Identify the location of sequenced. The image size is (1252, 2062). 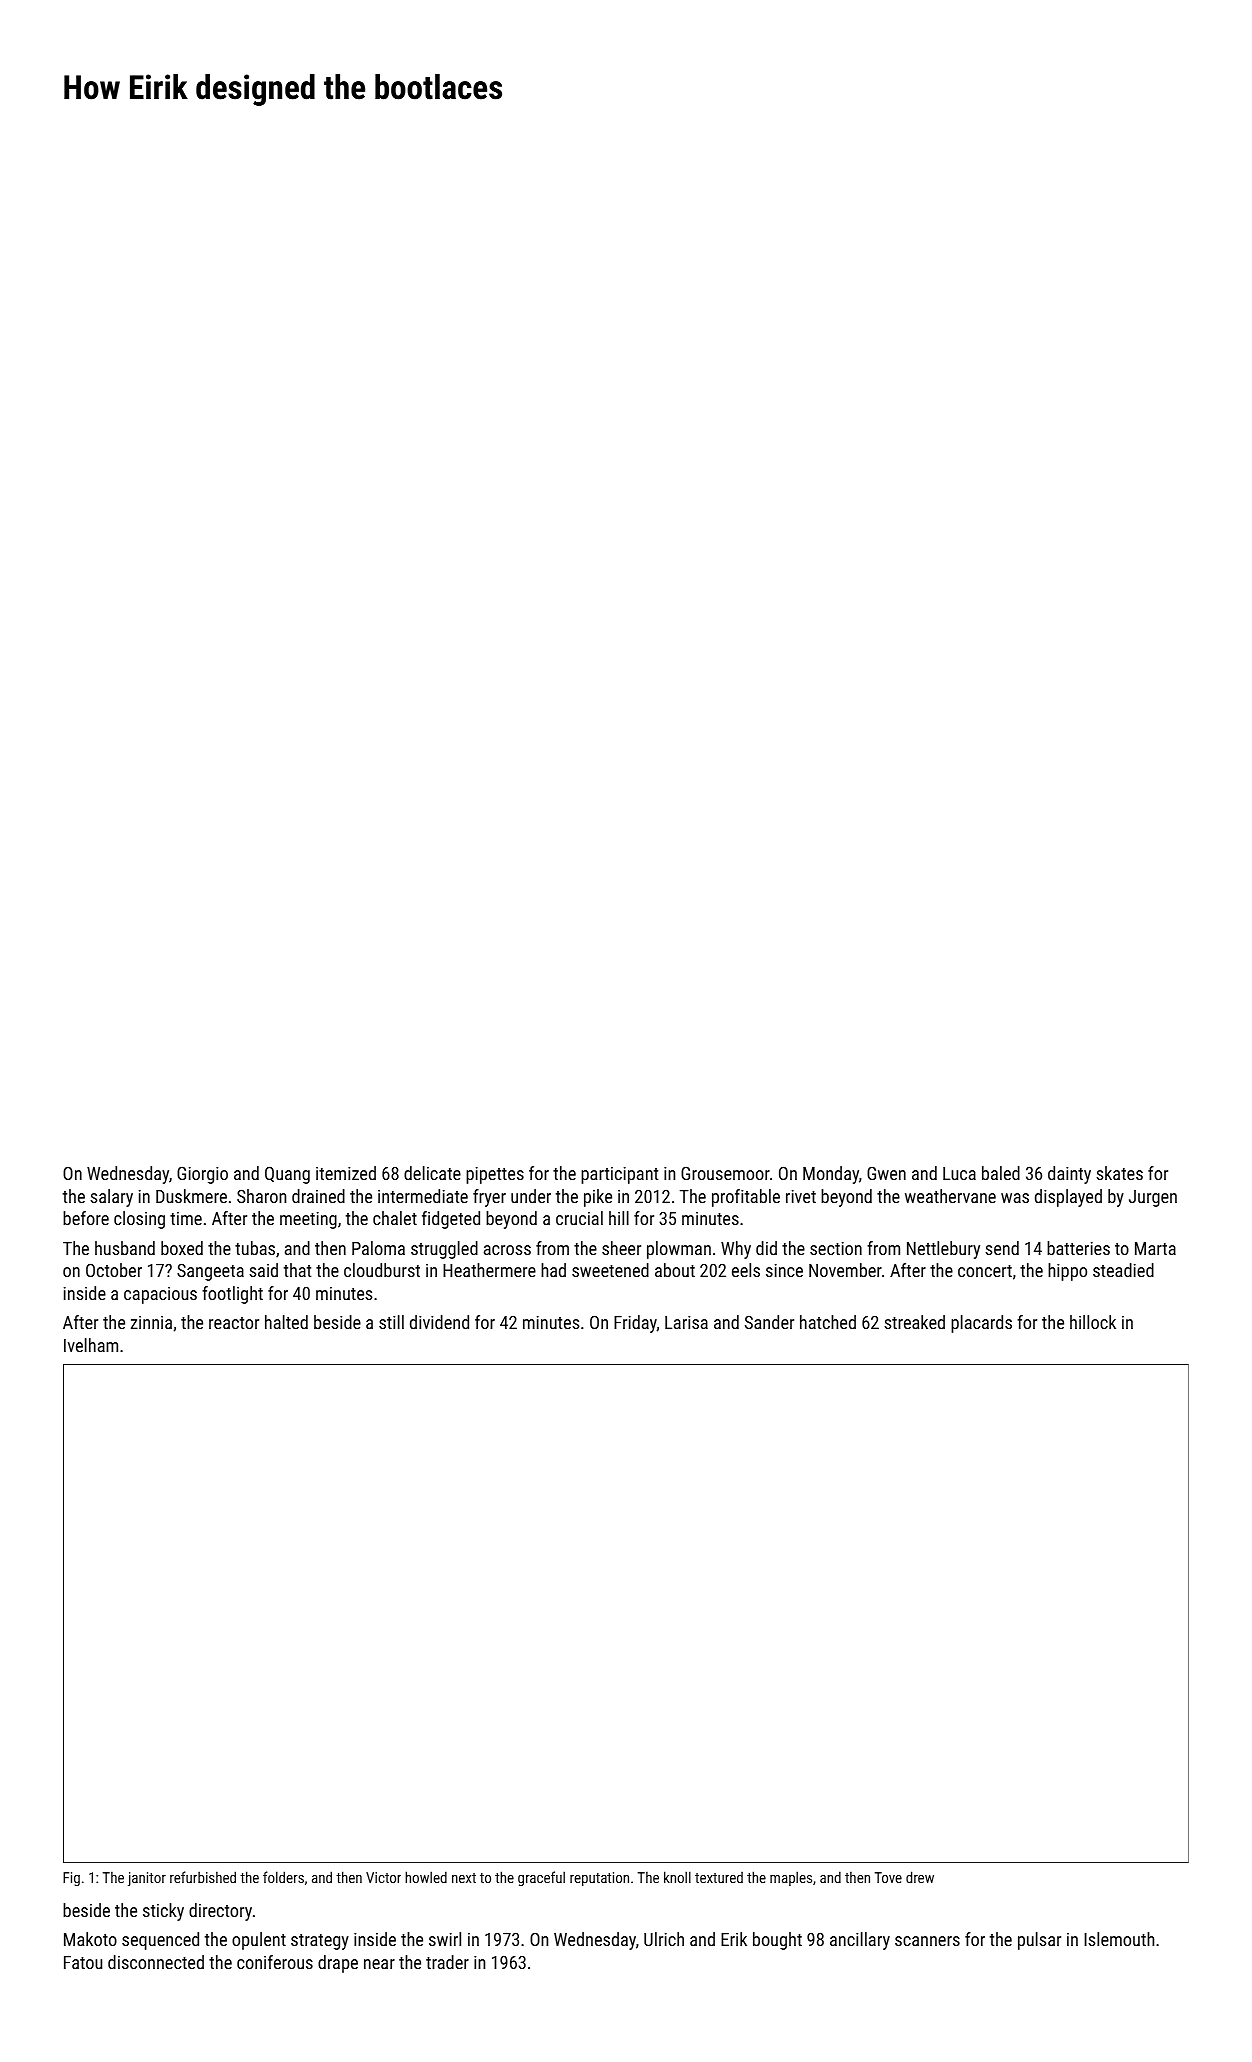
(160, 1941).
